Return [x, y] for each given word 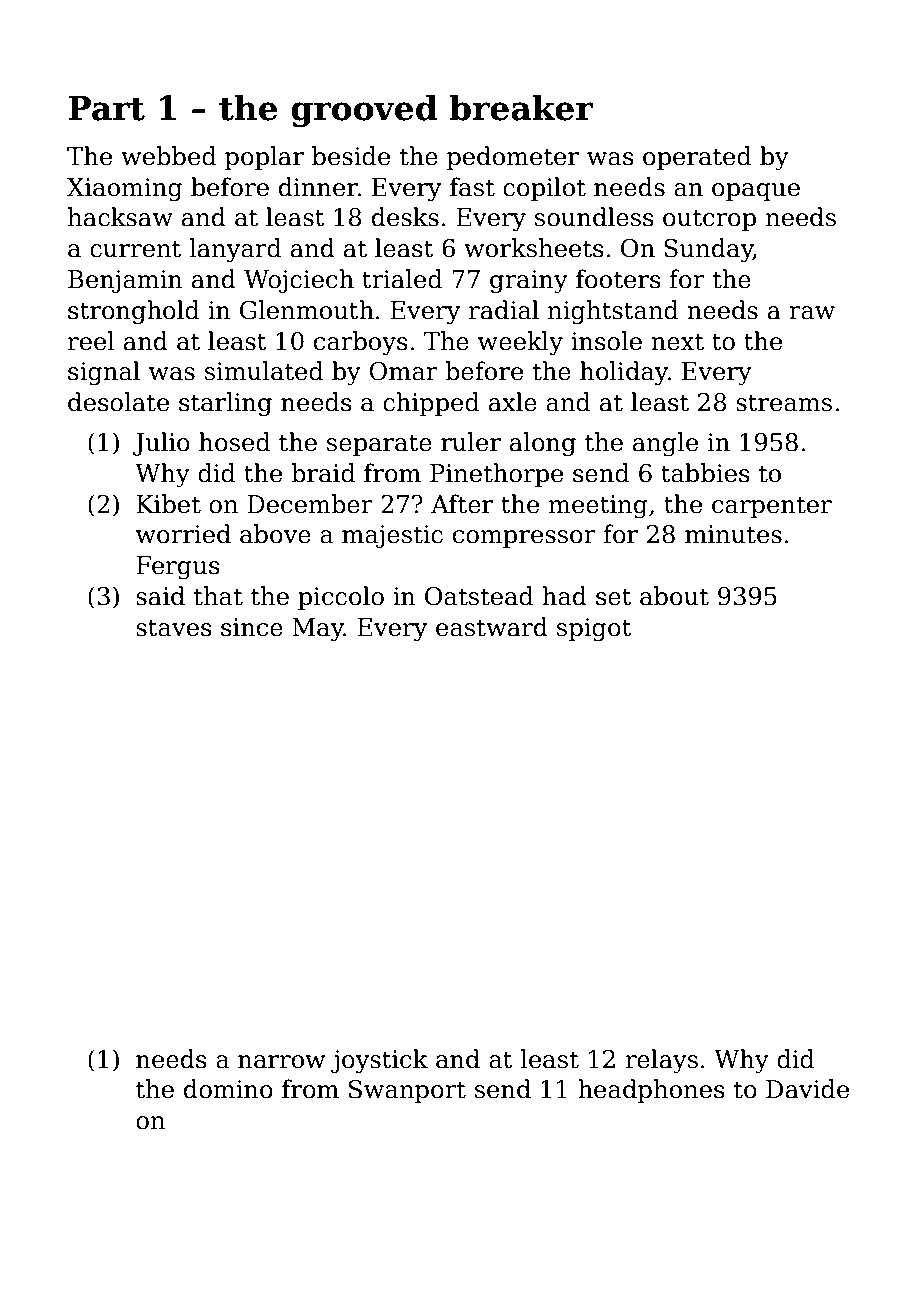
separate [379, 445]
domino [228, 1089]
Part [106, 108]
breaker [521, 107]
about [674, 596]
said [160, 596]
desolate [118, 402]
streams [784, 403]
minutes [733, 534]
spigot [594, 630]
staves [174, 628]
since [252, 627]
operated [697, 158]
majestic [392, 537]
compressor [524, 539]
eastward [492, 627]
